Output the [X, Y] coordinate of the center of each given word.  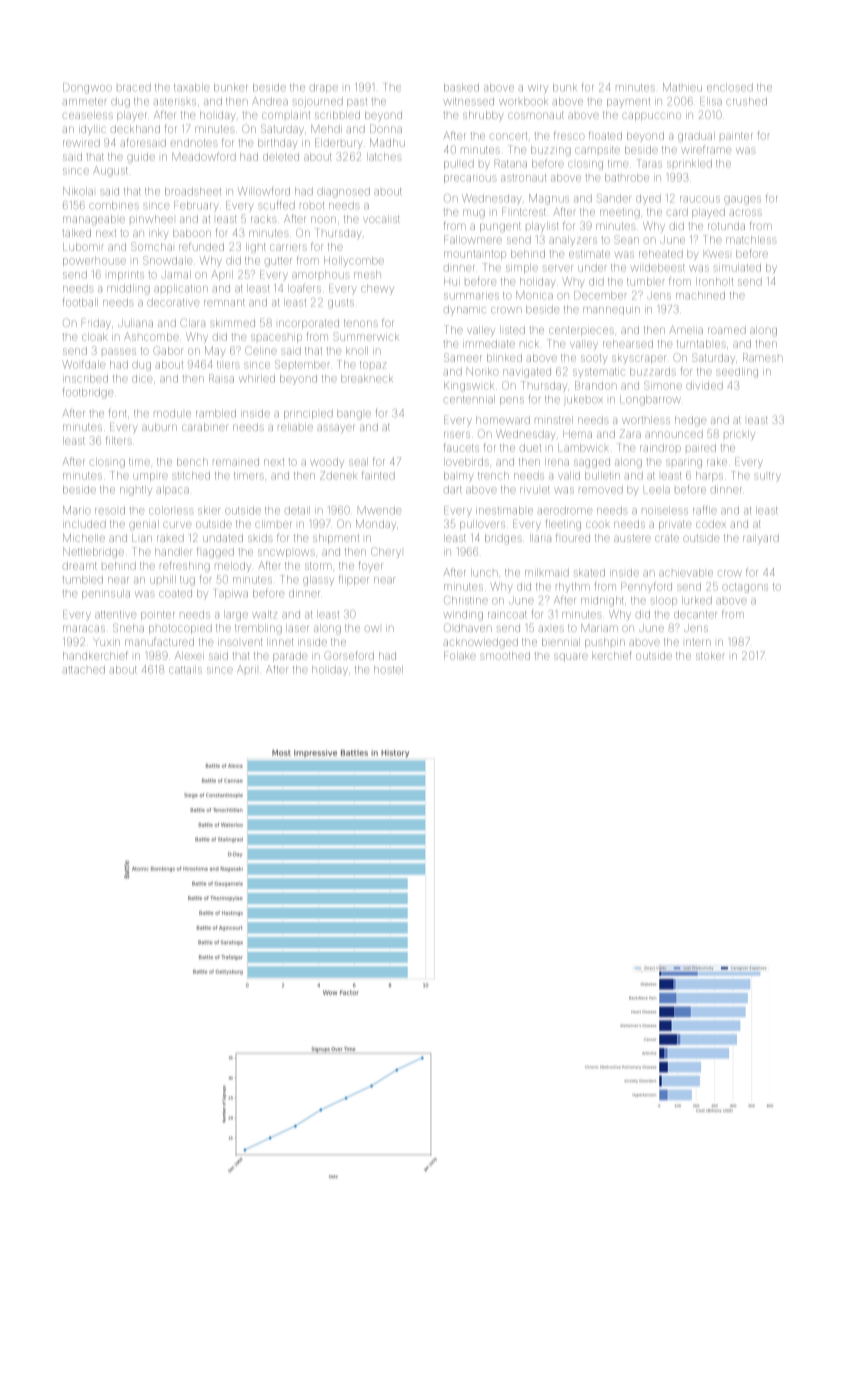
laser [297, 628]
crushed [746, 101]
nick [529, 344]
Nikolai [78, 191]
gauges [742, 200]
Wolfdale [84, 364]
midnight [602, 601]
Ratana [511, 163]
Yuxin [106, 642]
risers [457, 434]
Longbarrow [650, 400]
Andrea [270, 101]
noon [323, 219]
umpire [150, 477]
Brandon [596, 385]
